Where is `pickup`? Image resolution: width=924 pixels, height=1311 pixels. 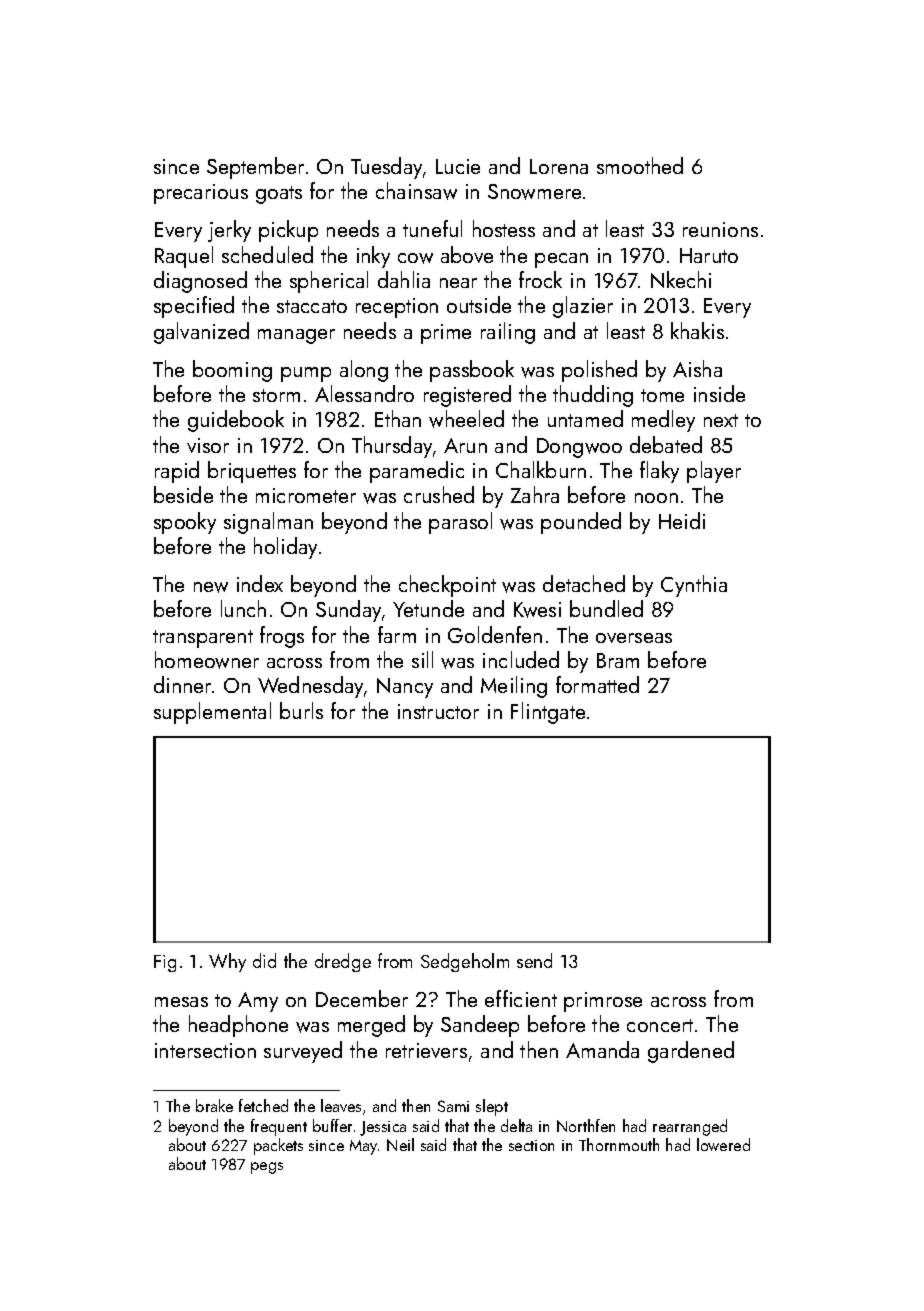 pickup is located at coordinates (288, 231).
